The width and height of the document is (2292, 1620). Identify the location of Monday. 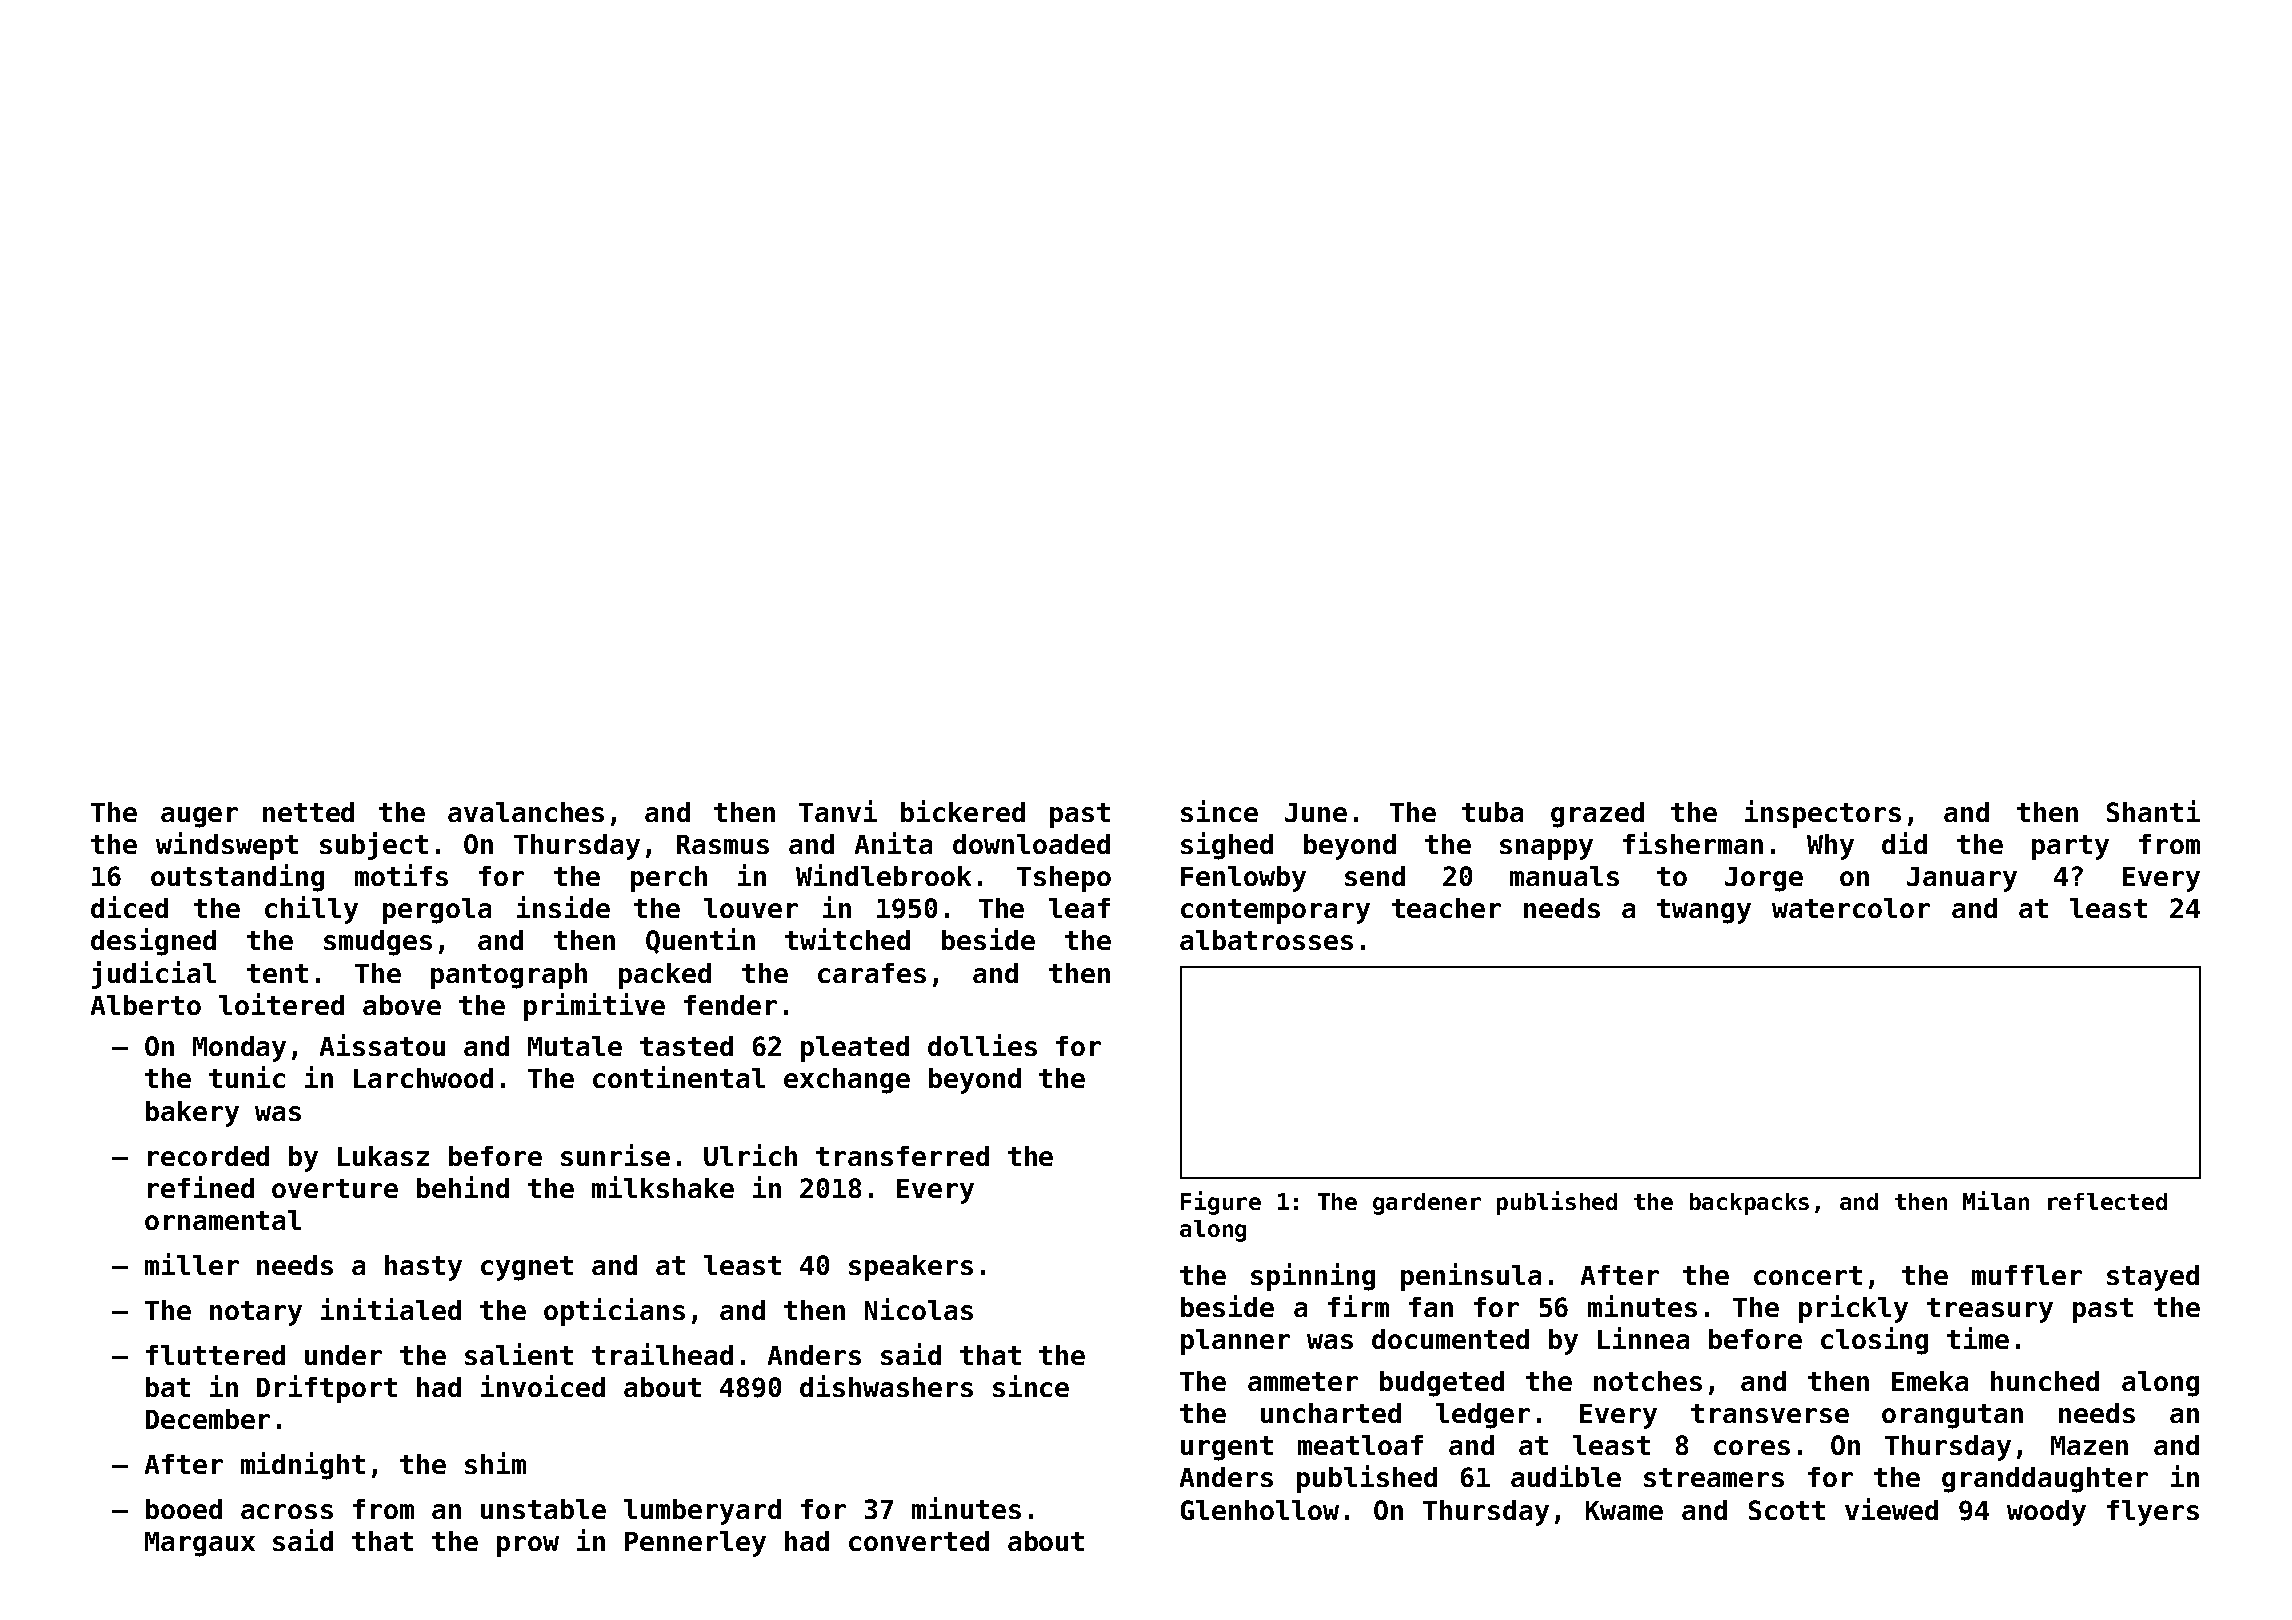
(239, 1049).
